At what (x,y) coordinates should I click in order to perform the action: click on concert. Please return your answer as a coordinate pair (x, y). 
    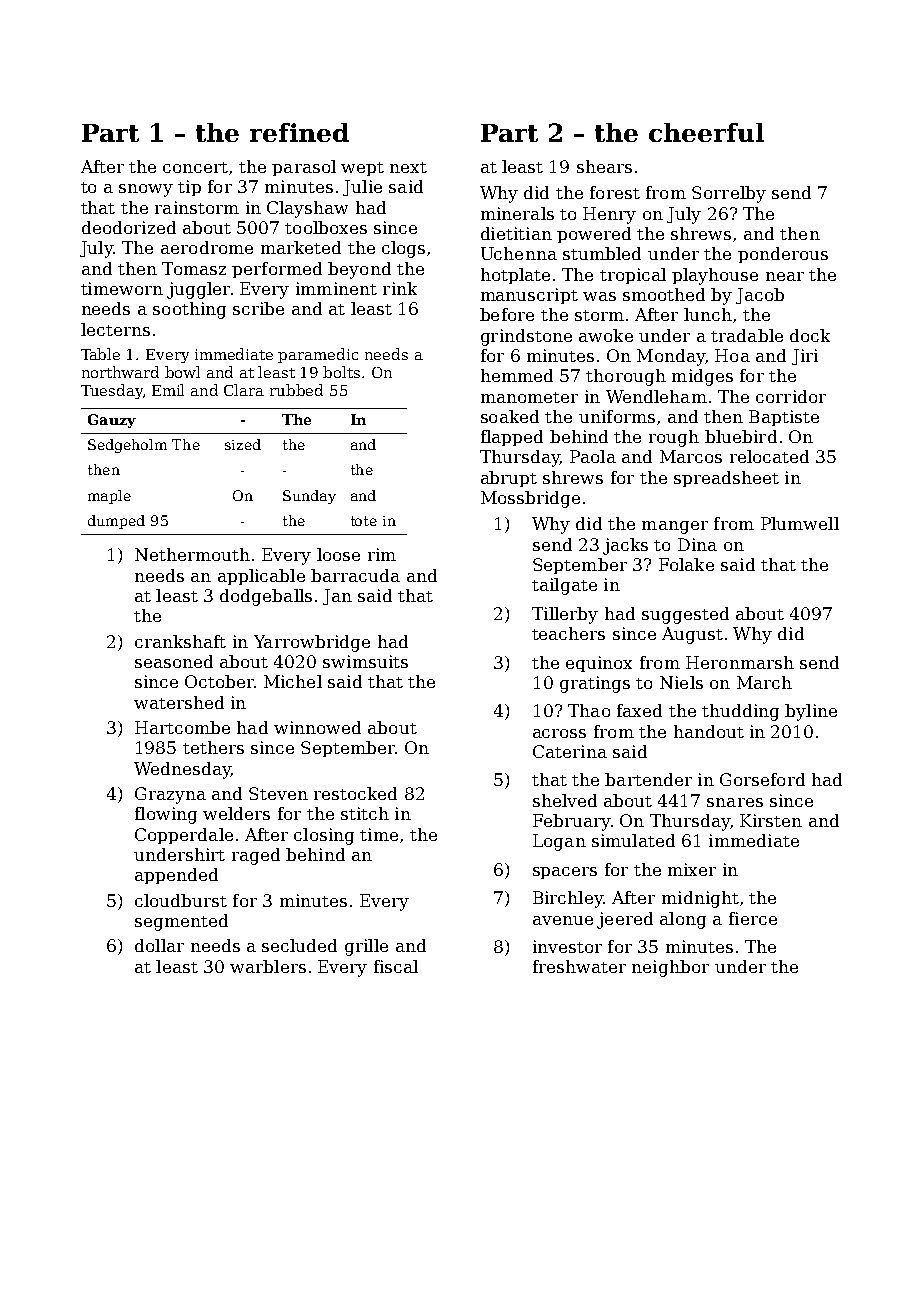
    Looking at the image, I should click on (195, 167).
